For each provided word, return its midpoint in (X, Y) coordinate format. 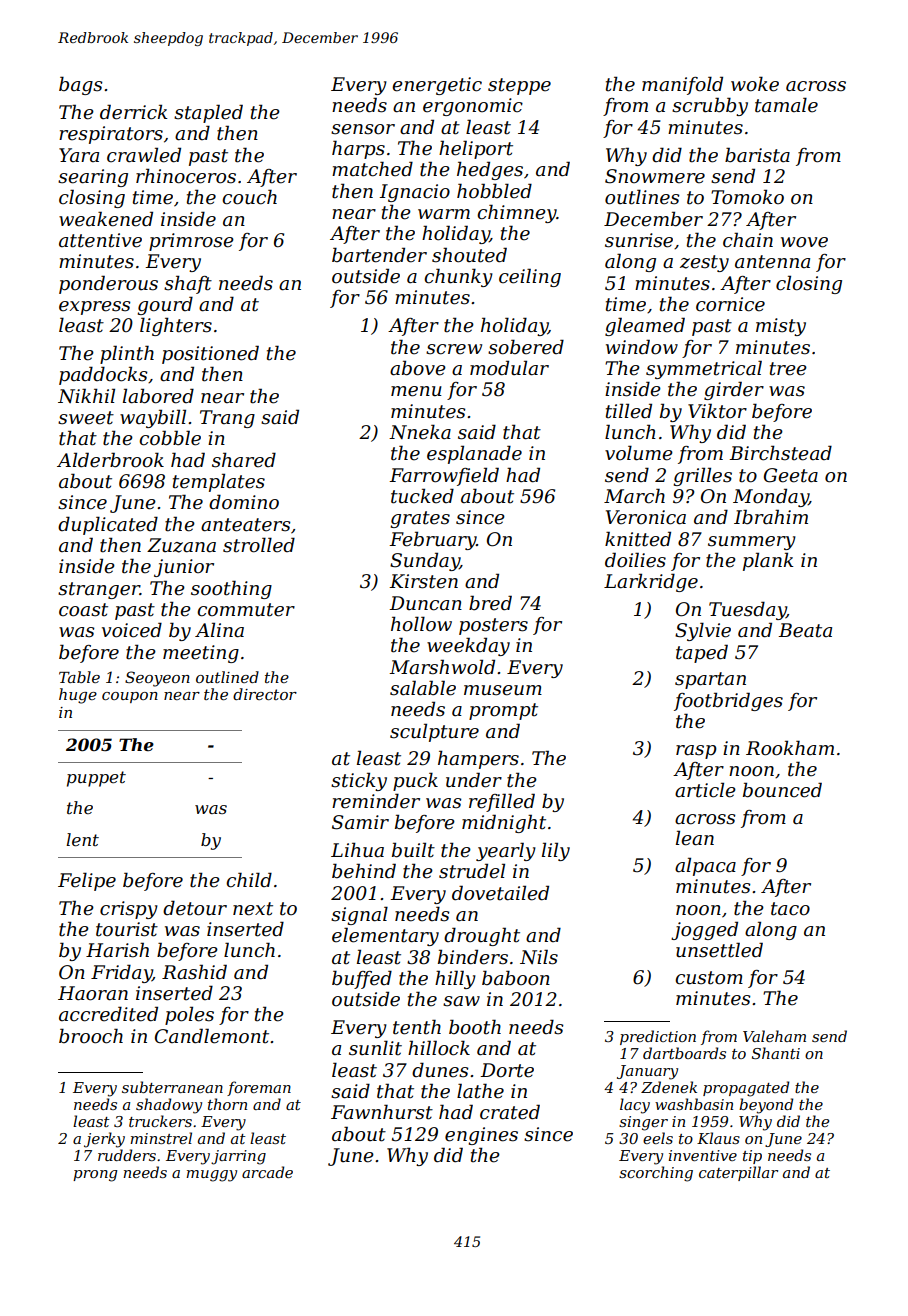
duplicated (108, 525)
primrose (191, 242)
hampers (478, 759)
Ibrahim (771, 517)
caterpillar (738, 1173)
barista (757, 155)
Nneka (420, 432)
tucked (422, 496)
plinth (127, 354)
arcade (267, 1172)
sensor (363, 129)
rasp (696, 752)
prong (95, 1176)
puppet (96, 779)
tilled (629, 411)
